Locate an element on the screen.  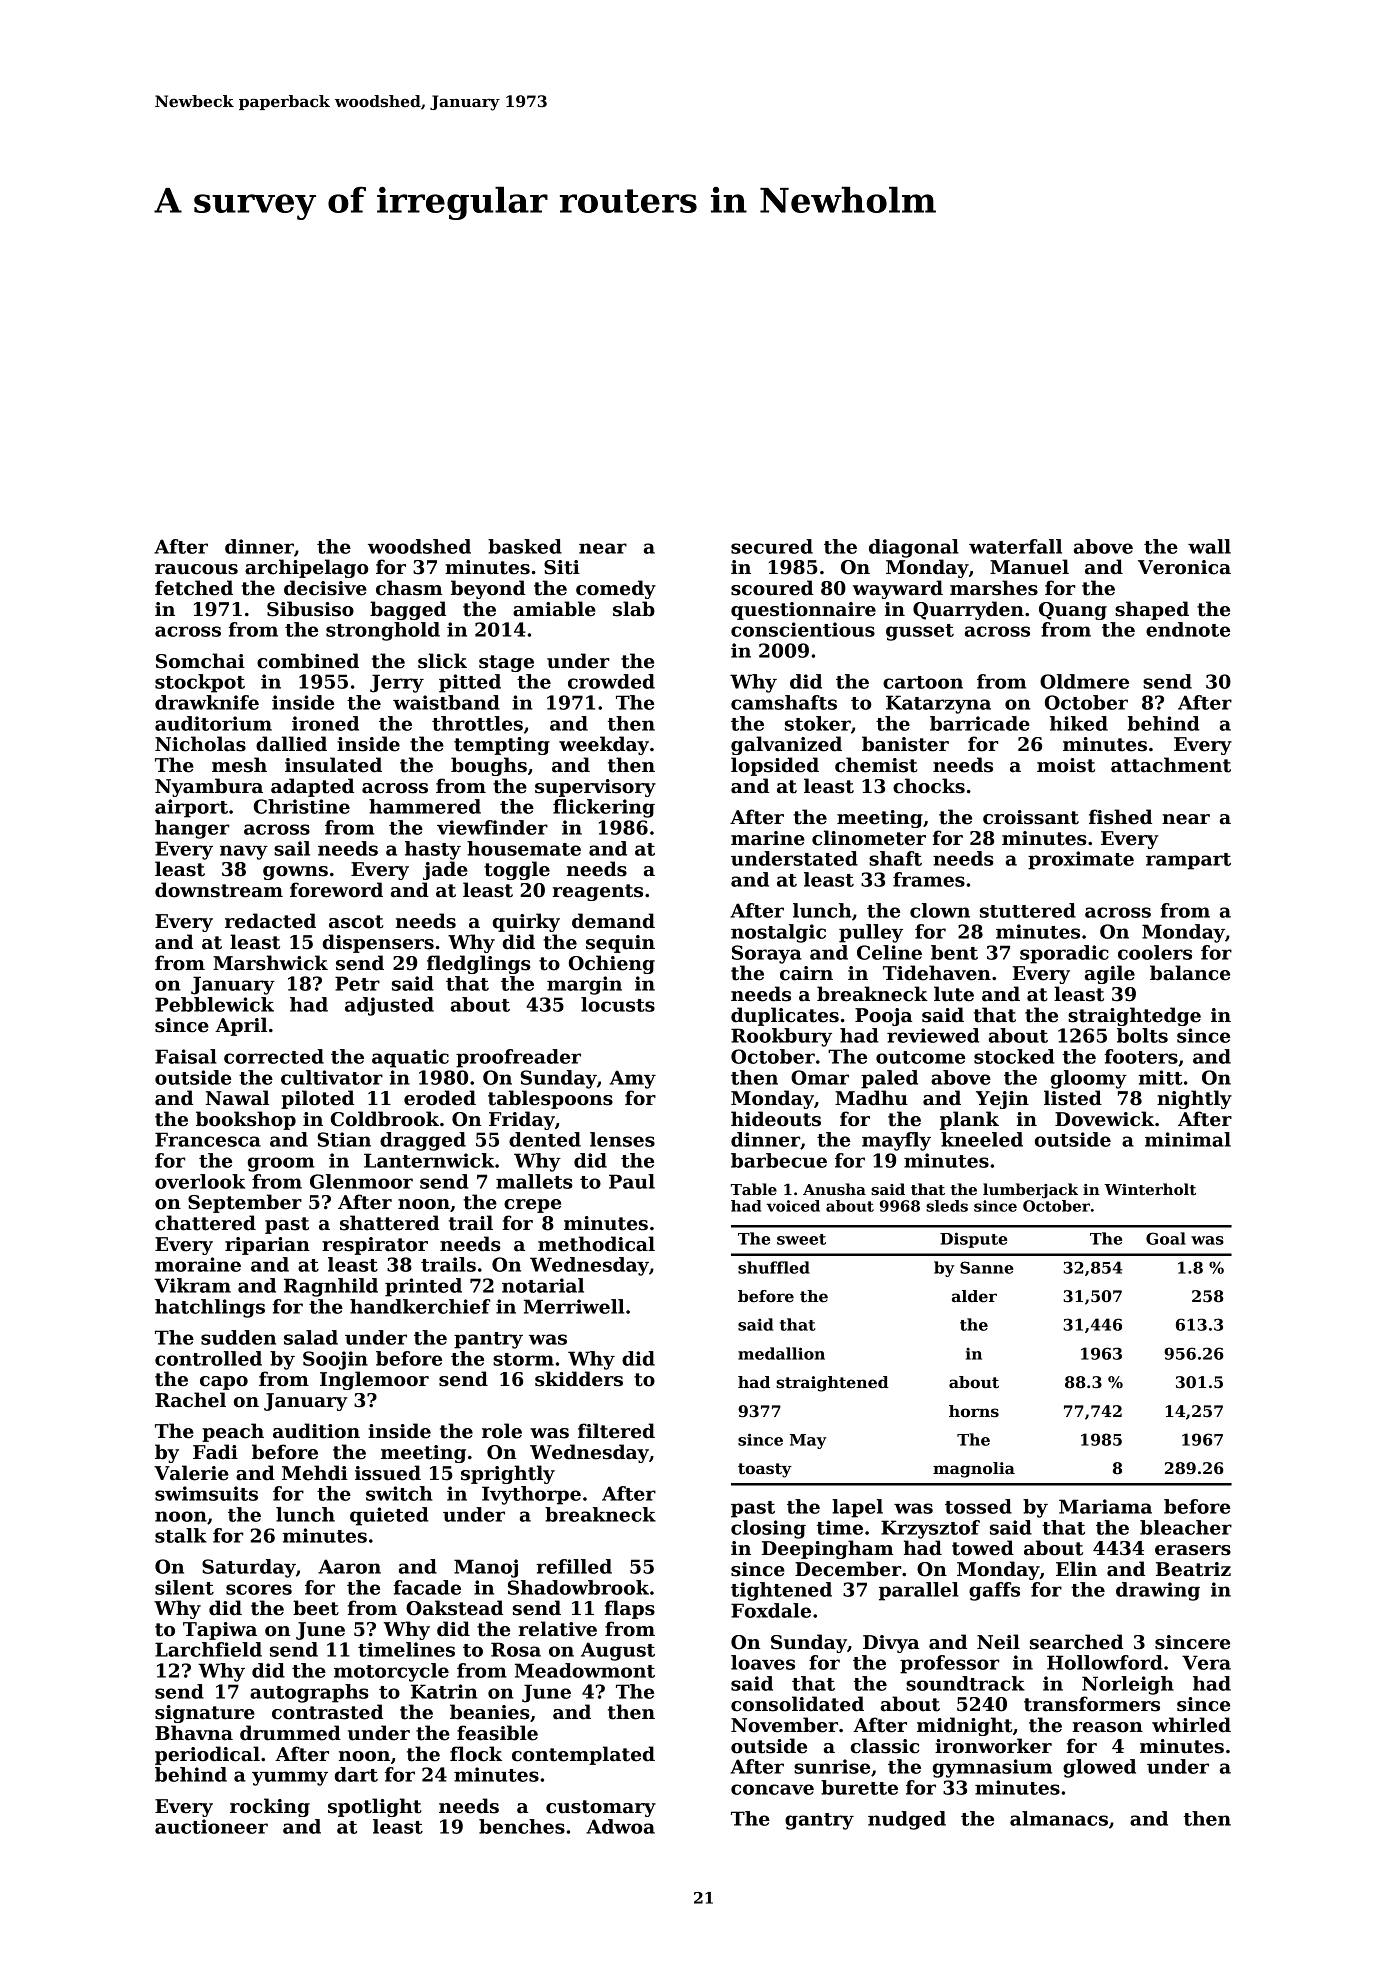
nightly is located at coordinates (1194, 1099).
